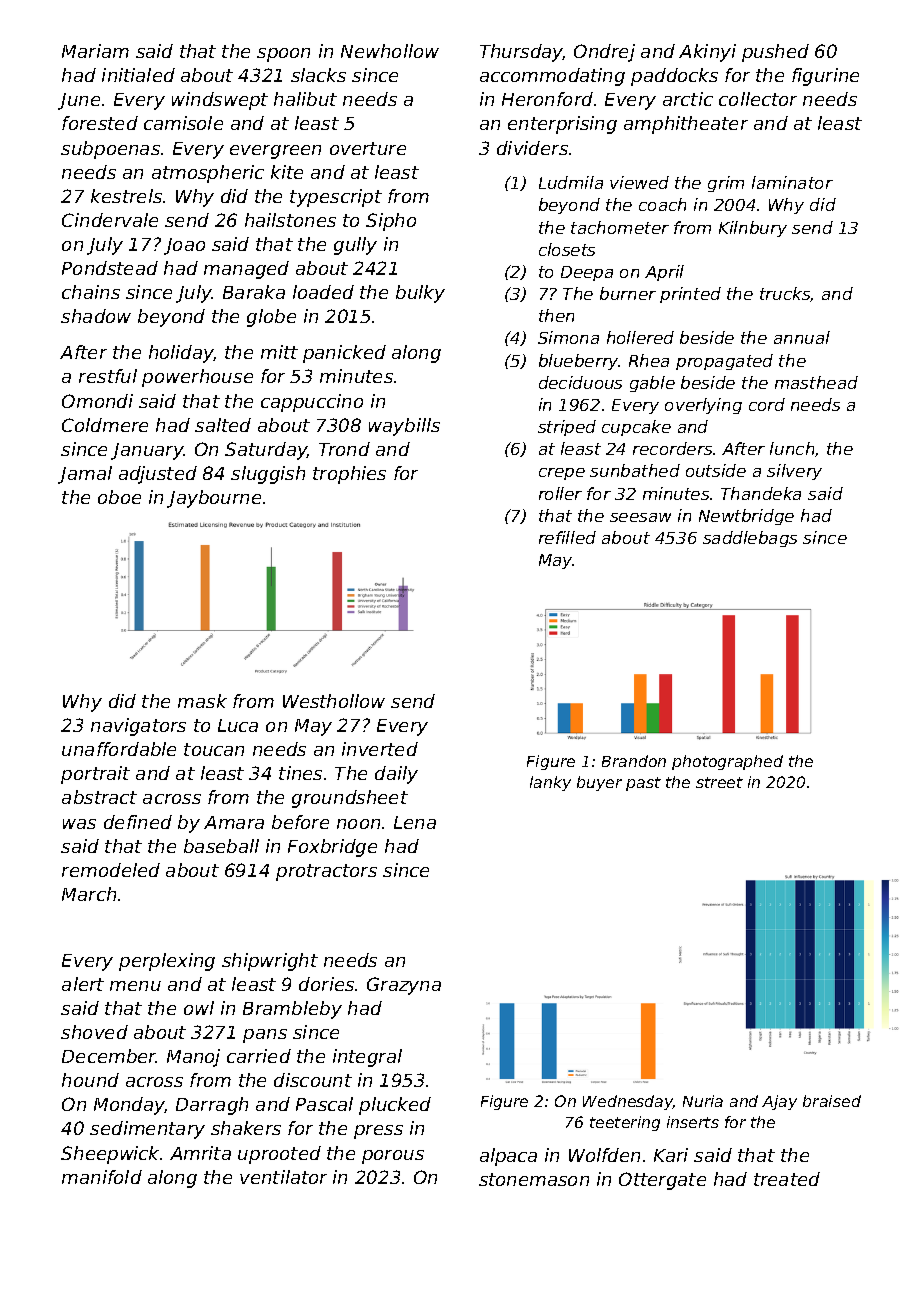 The width and height of the image is (924, 1308). I want to click on Akinyi, so click(707, 53).
